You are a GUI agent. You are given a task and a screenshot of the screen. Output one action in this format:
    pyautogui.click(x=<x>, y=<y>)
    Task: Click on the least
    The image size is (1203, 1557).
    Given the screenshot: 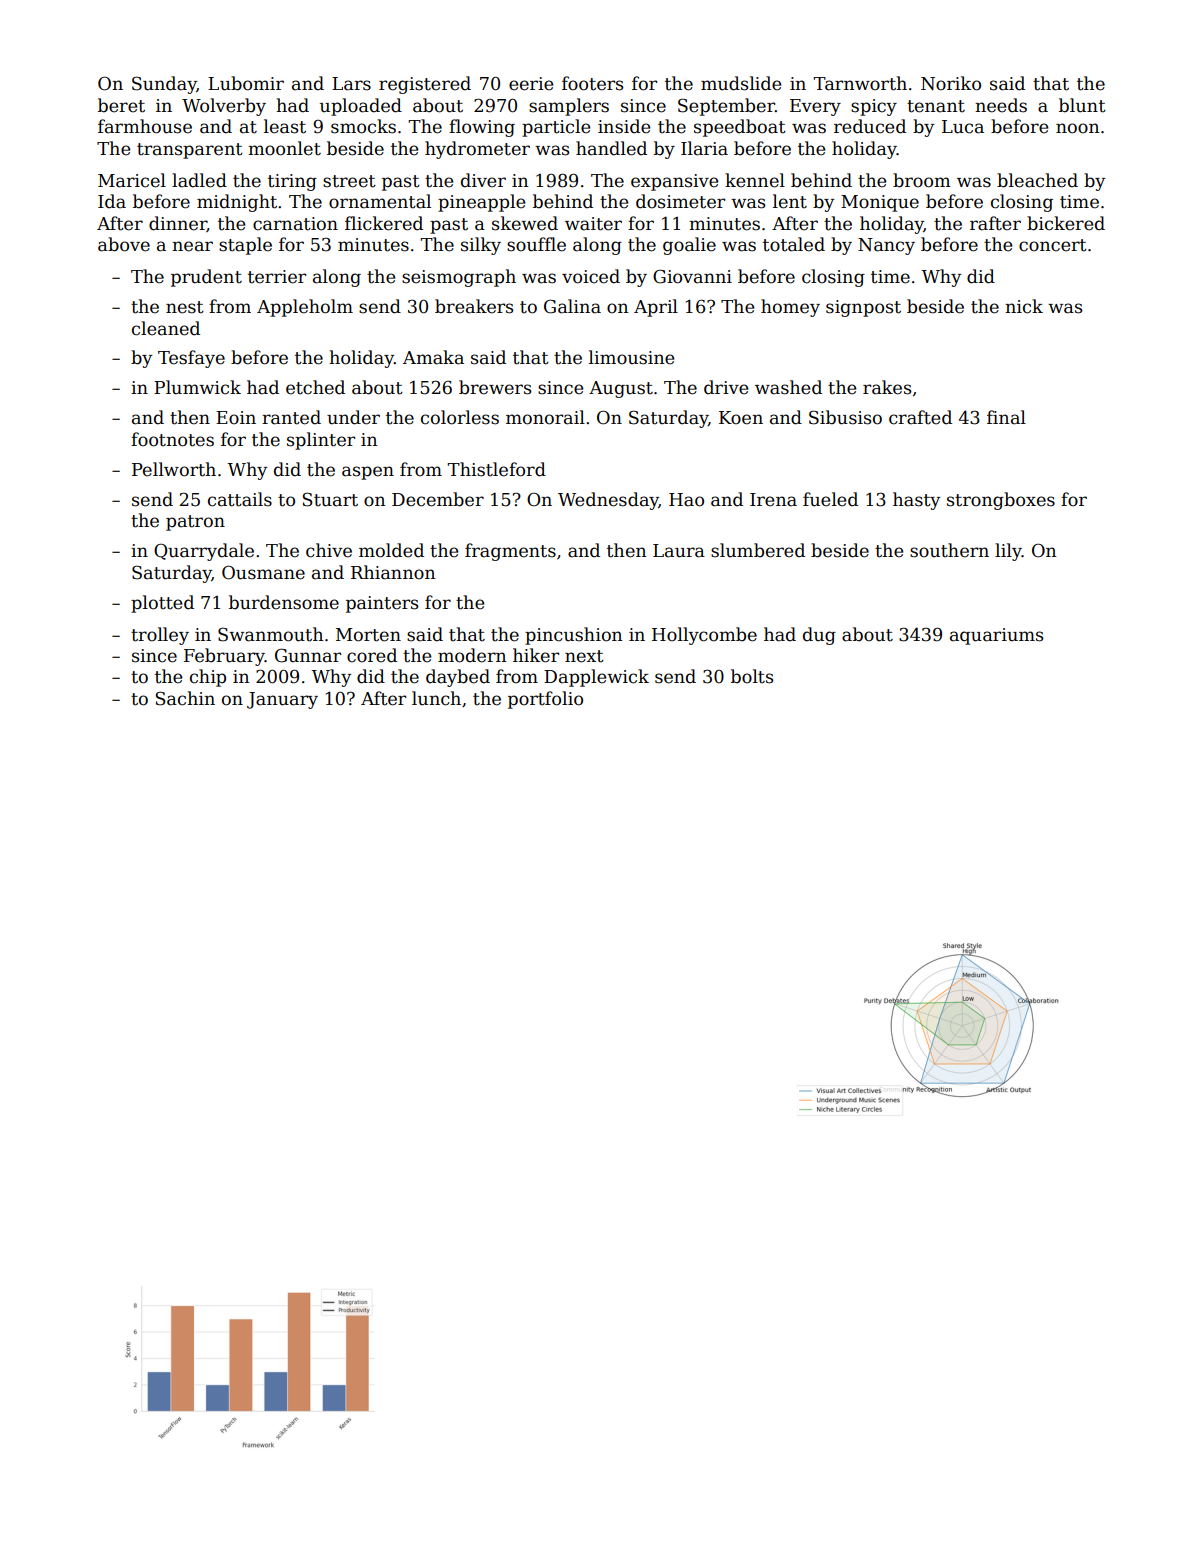 What is the action you would take?
    pyautogui.click(x=285, y=126)
